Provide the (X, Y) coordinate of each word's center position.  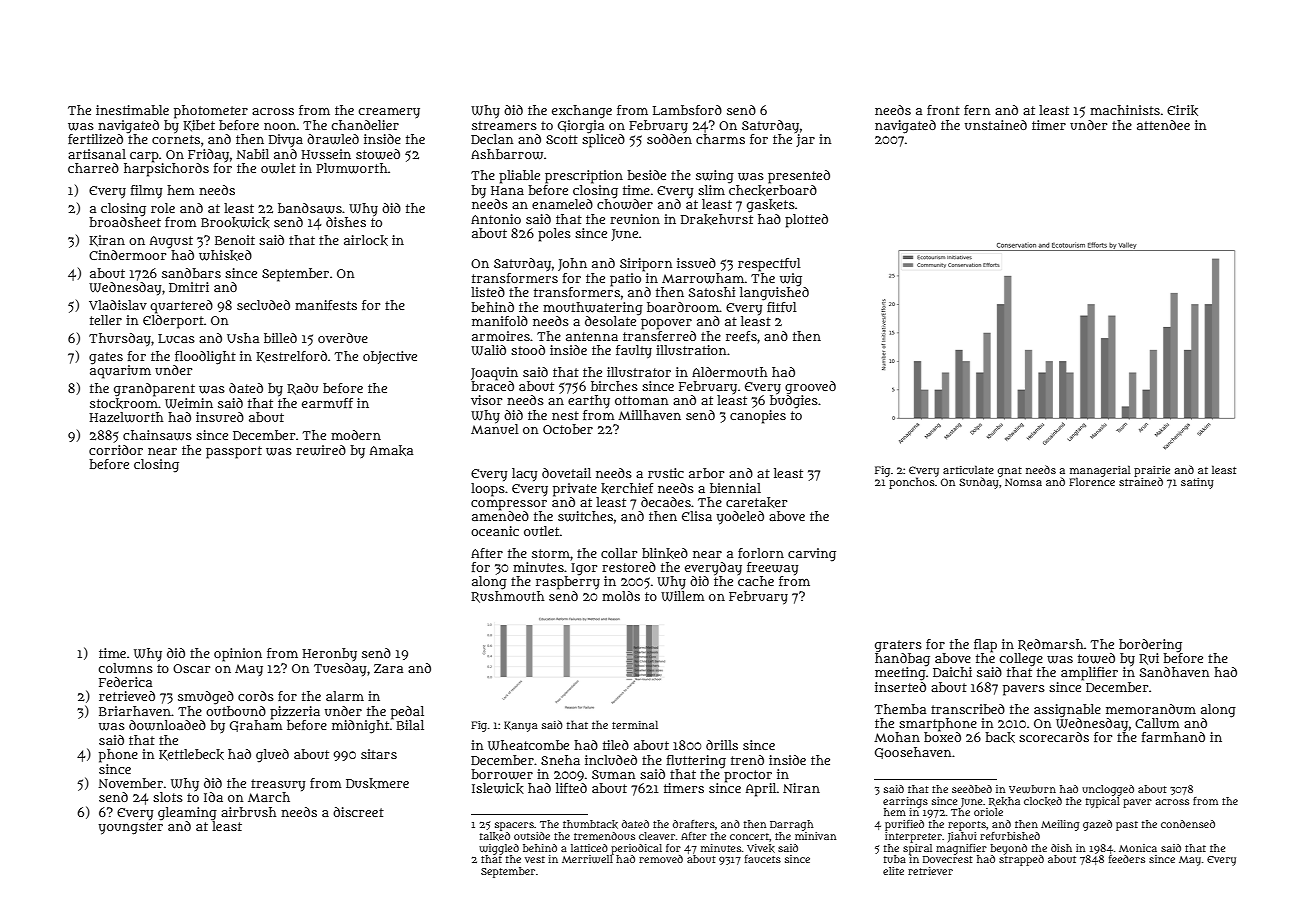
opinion (238, 655)
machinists (1125, 110)
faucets (762, 859)
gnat (1009, 472)
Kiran (107, 241)
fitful (782, 307)
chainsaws (157, 435)
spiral (917, 849)
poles (554, 235)
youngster (131, 828)
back (1000, 737)
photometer (211, 112)
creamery (389, 113)
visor (486, 400)
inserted (900, 687)
